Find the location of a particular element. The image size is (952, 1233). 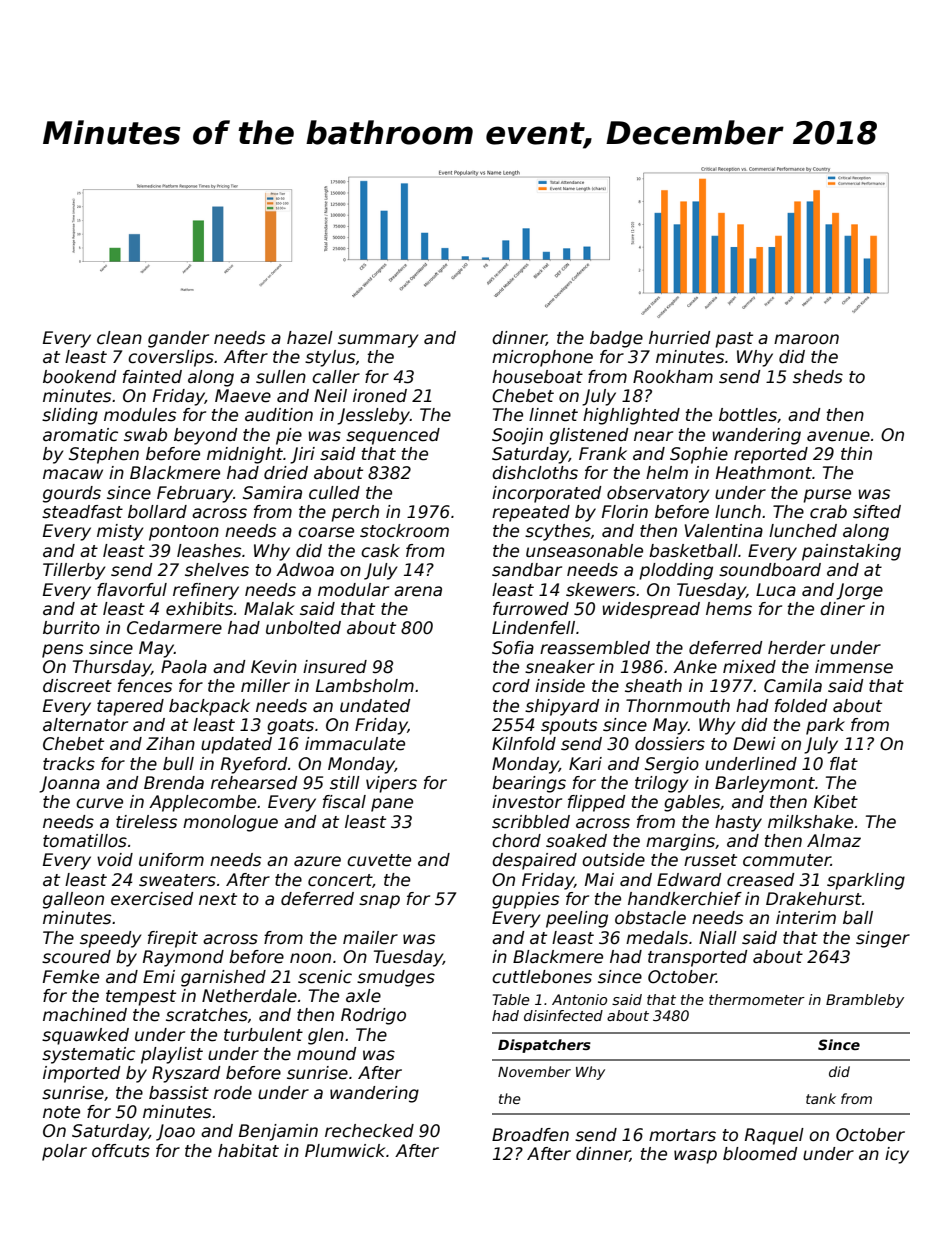

near is located at coordinates (653, 436).
